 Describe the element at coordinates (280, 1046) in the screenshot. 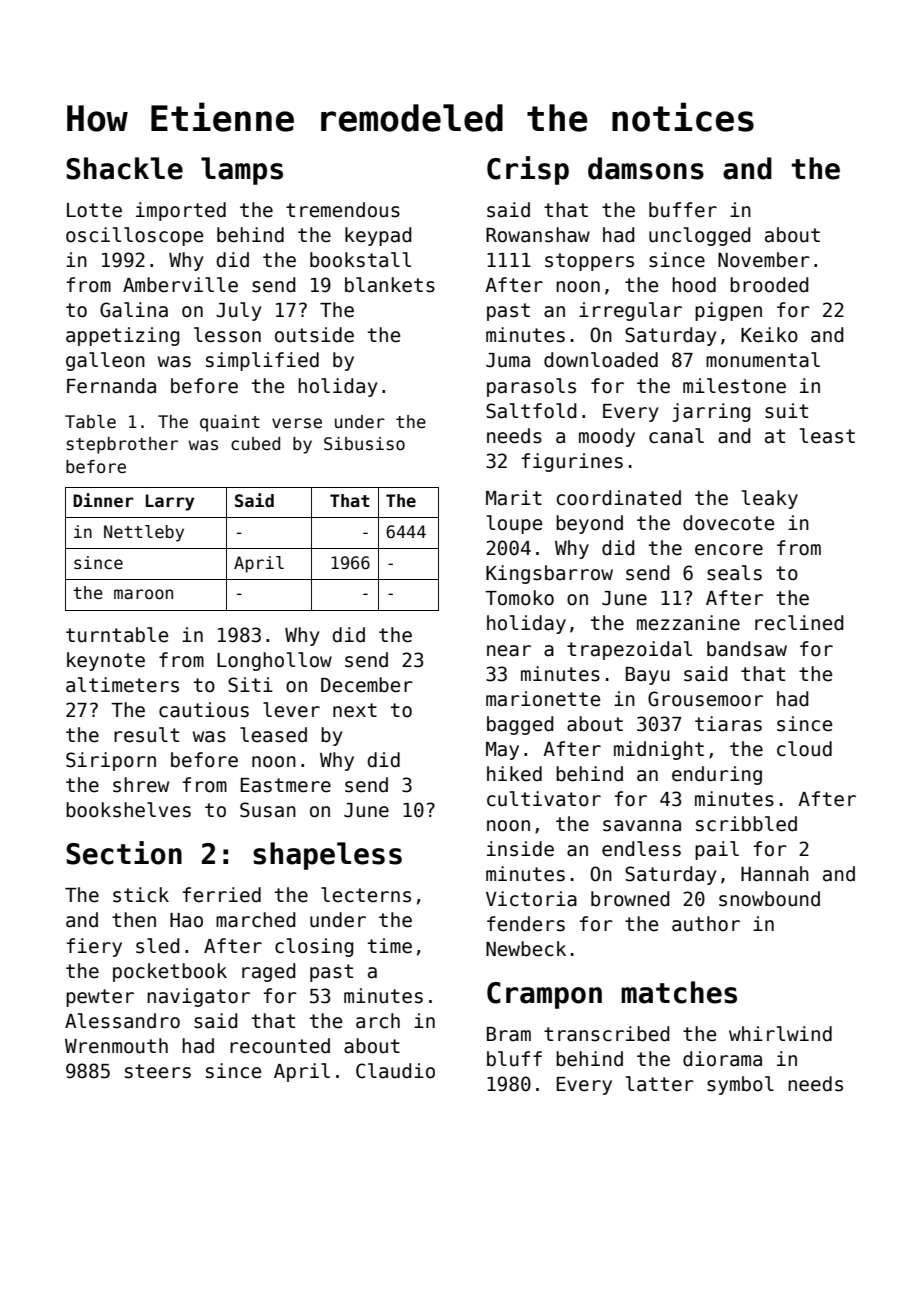

I see `recounted` at that location.
